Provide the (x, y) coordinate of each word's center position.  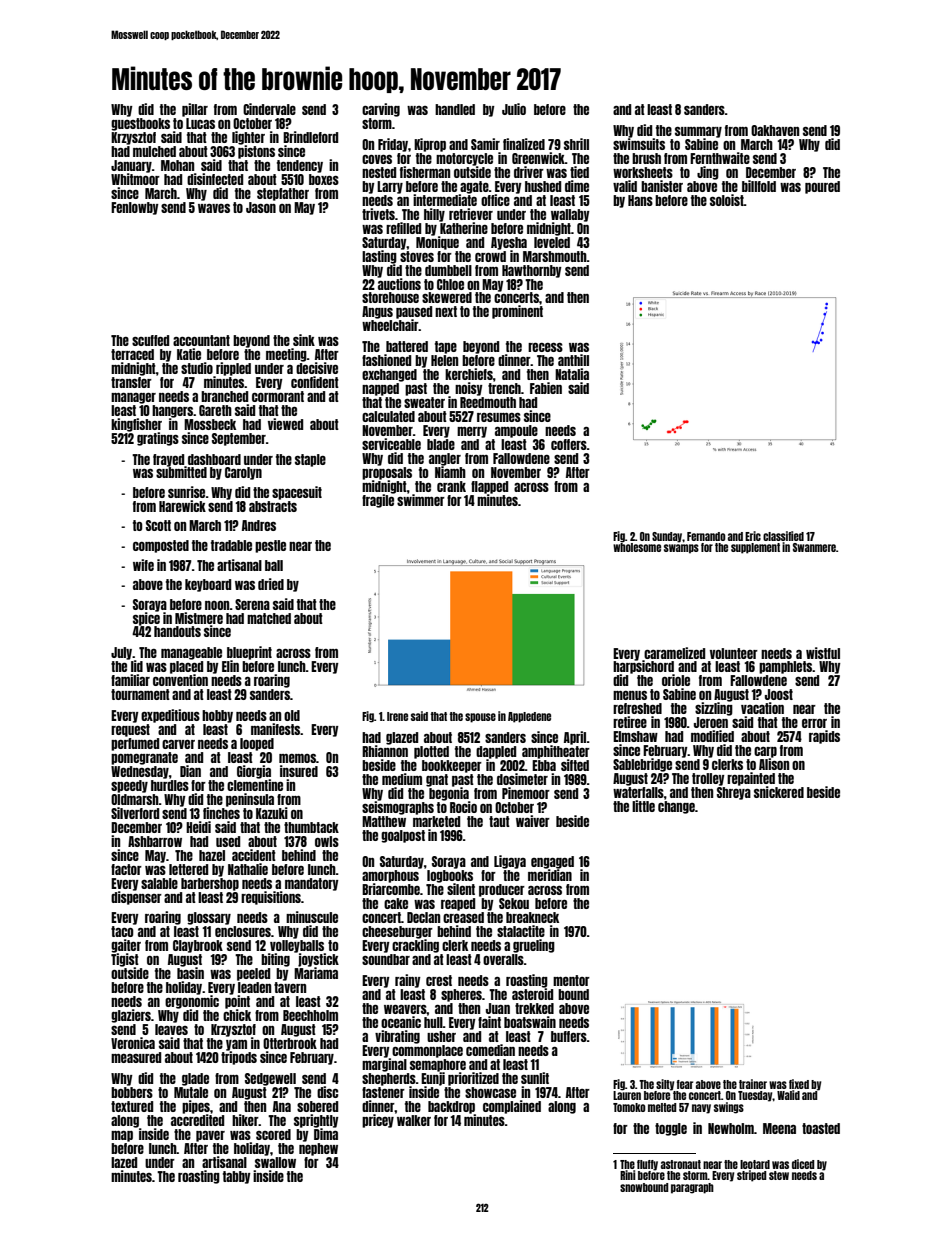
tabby (237, 1177)
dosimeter (522, 779)
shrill (576, 144)
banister (662, 186)
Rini (628, 1175)
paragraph (692, 1188)
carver (178, 744)
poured (822, 187)
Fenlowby (135, 208)
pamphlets (785, 667)
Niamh (450, 472)
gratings (158, 439)
